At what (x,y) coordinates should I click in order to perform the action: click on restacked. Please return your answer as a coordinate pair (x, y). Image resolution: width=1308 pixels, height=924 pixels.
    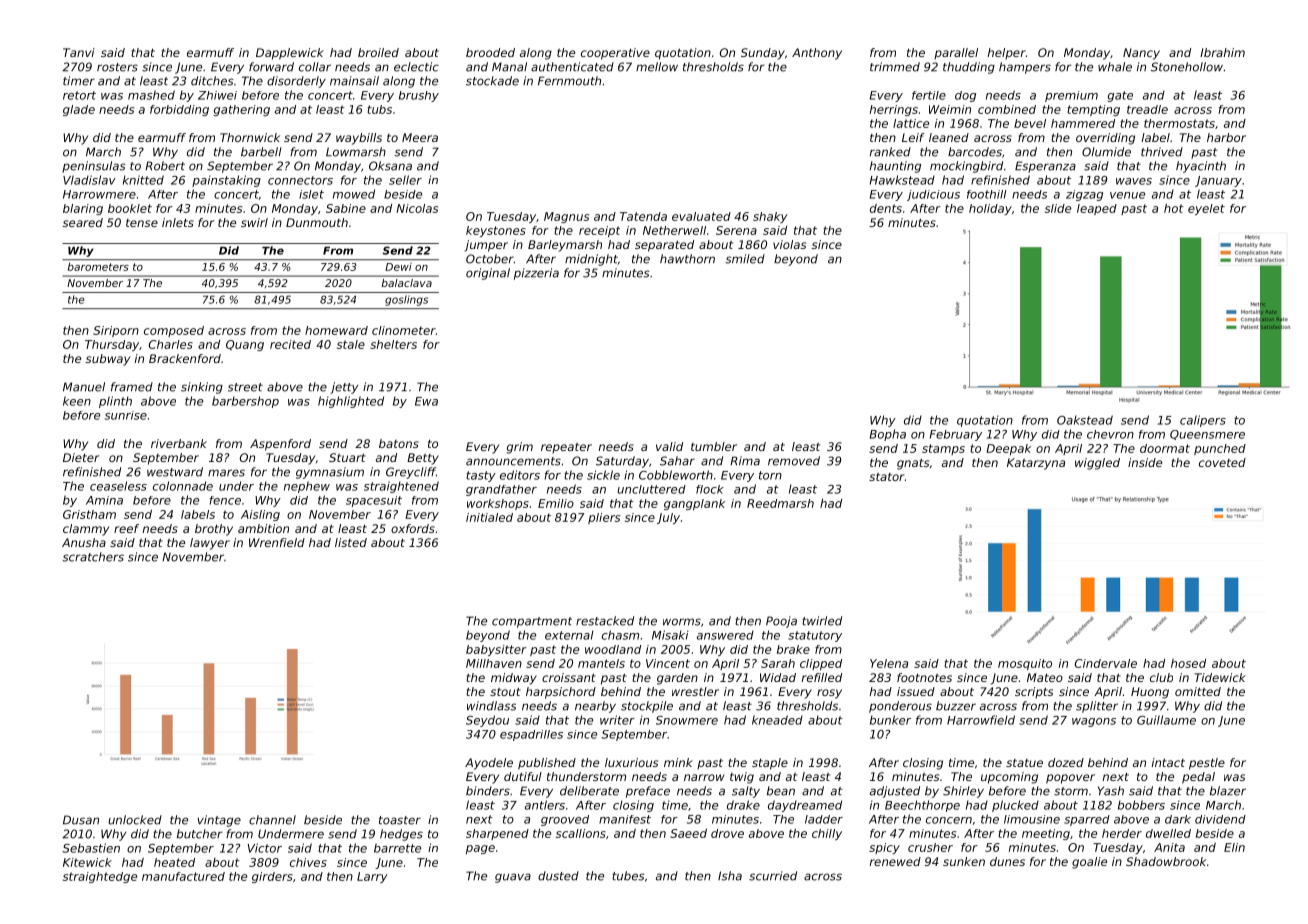
    Looking at the image, I should click on (605, 621).
